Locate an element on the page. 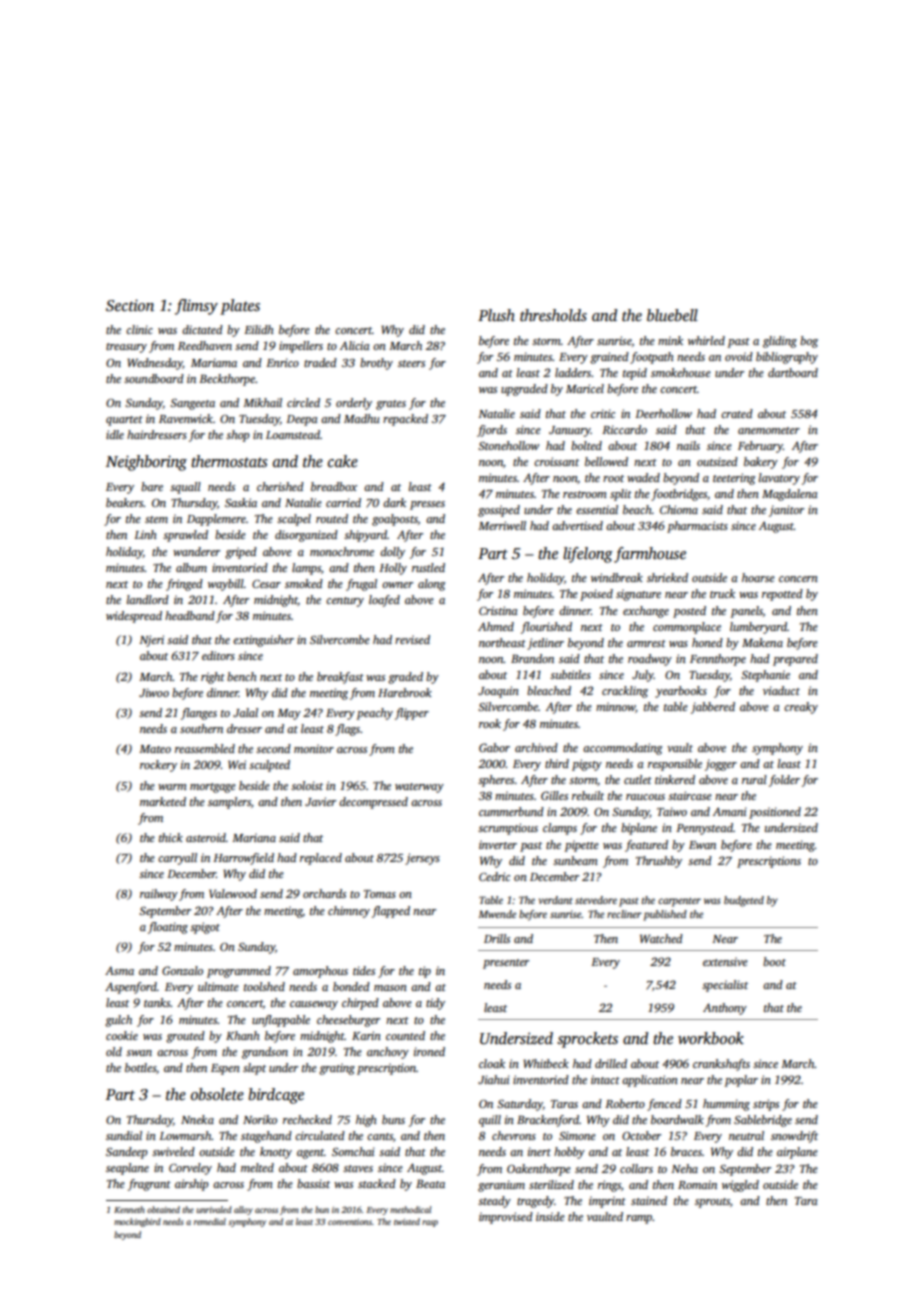 The image size is (924, 1308). teetering is located at coordinates (734, 479).
